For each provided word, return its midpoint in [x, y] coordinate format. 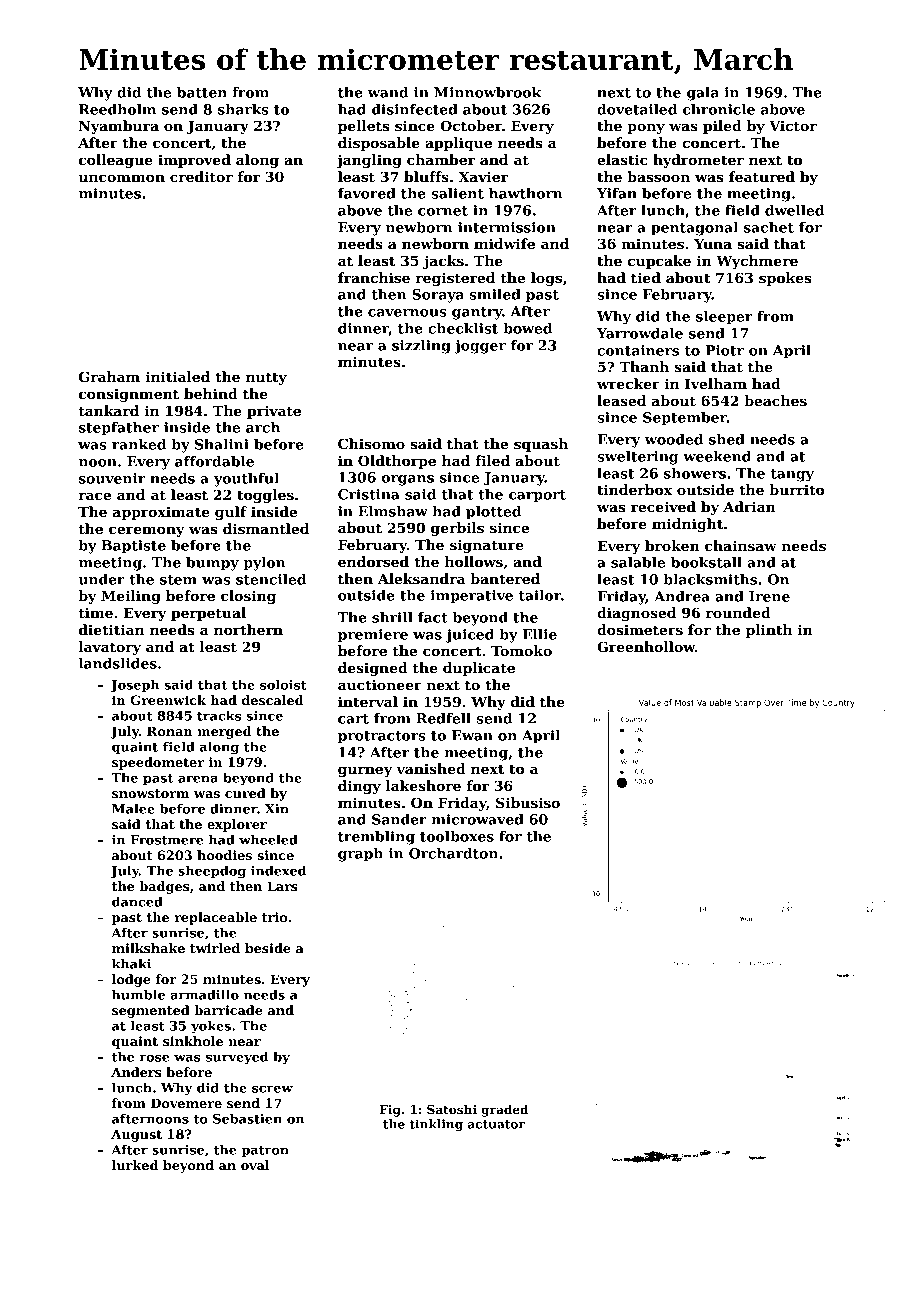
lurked [135, 1165]
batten [202, 92]
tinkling [436, 1125]
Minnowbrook [487, 92]
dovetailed [637, 109]
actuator [496, 1124]
